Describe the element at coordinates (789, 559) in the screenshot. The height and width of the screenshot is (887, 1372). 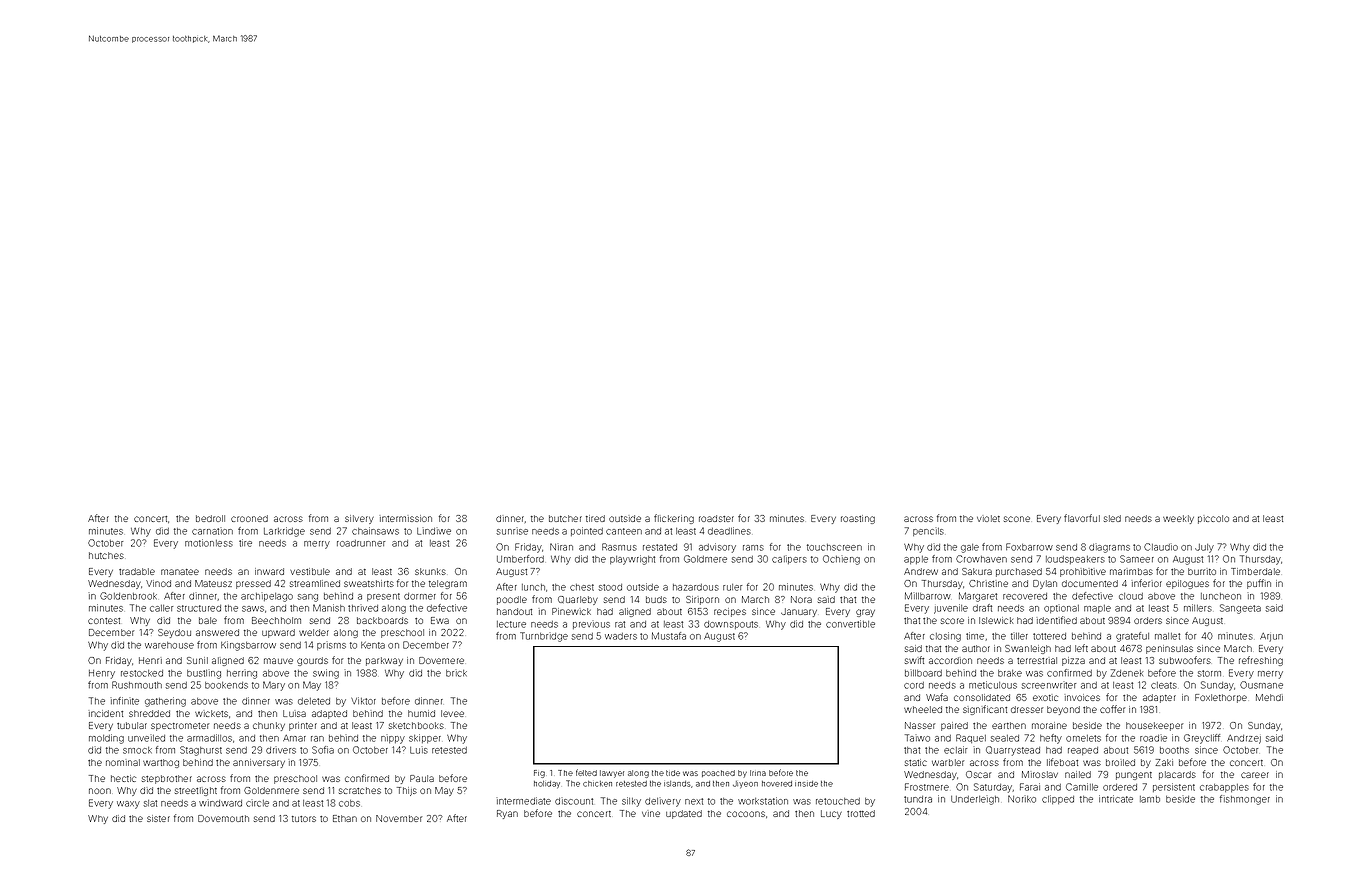
I see `calipers` at that location.
